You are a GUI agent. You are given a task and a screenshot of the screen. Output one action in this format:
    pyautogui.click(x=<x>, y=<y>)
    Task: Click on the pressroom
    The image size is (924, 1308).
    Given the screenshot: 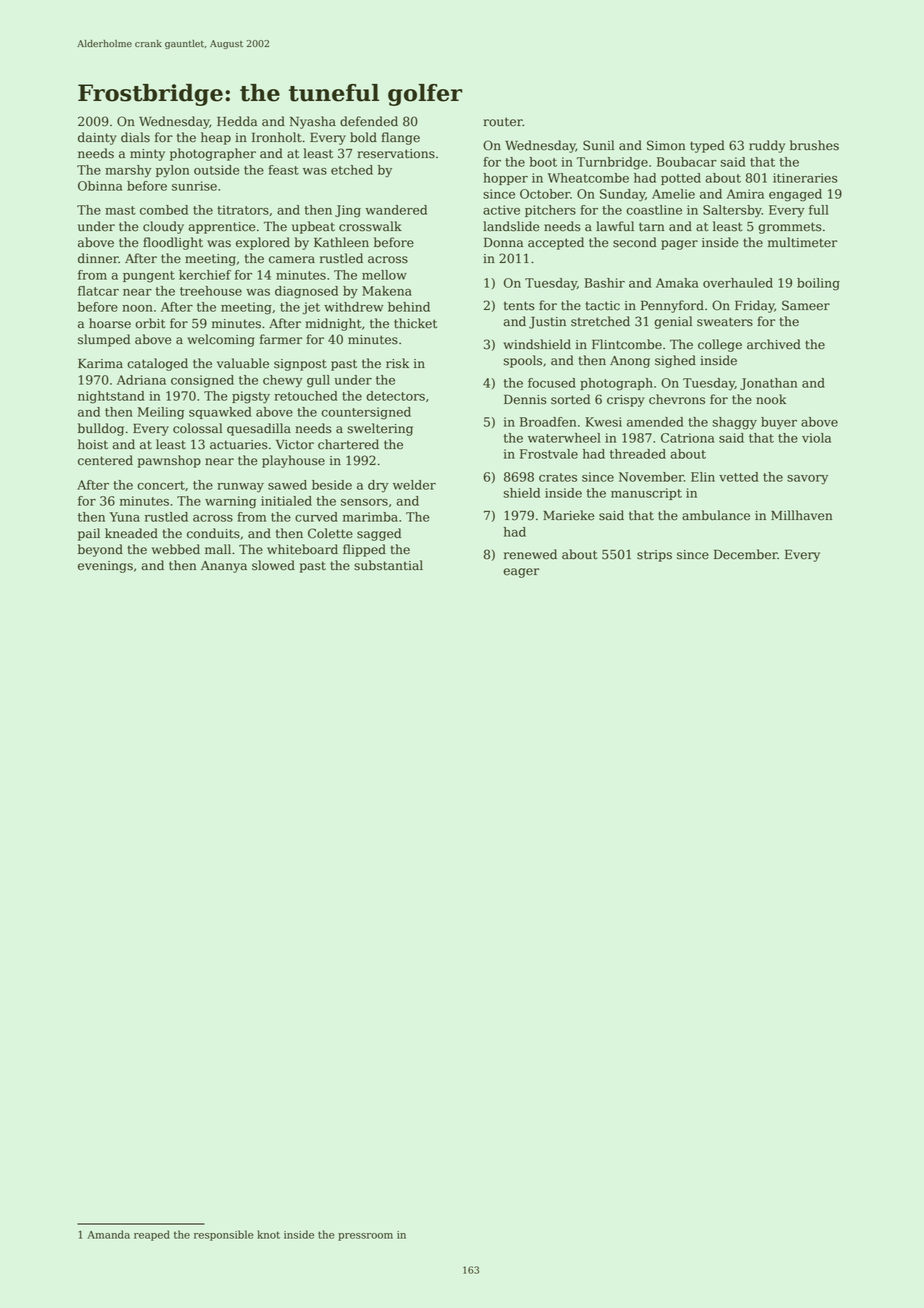 What is the action you would take?
    pyautogui.click(x=365, y=1237)
